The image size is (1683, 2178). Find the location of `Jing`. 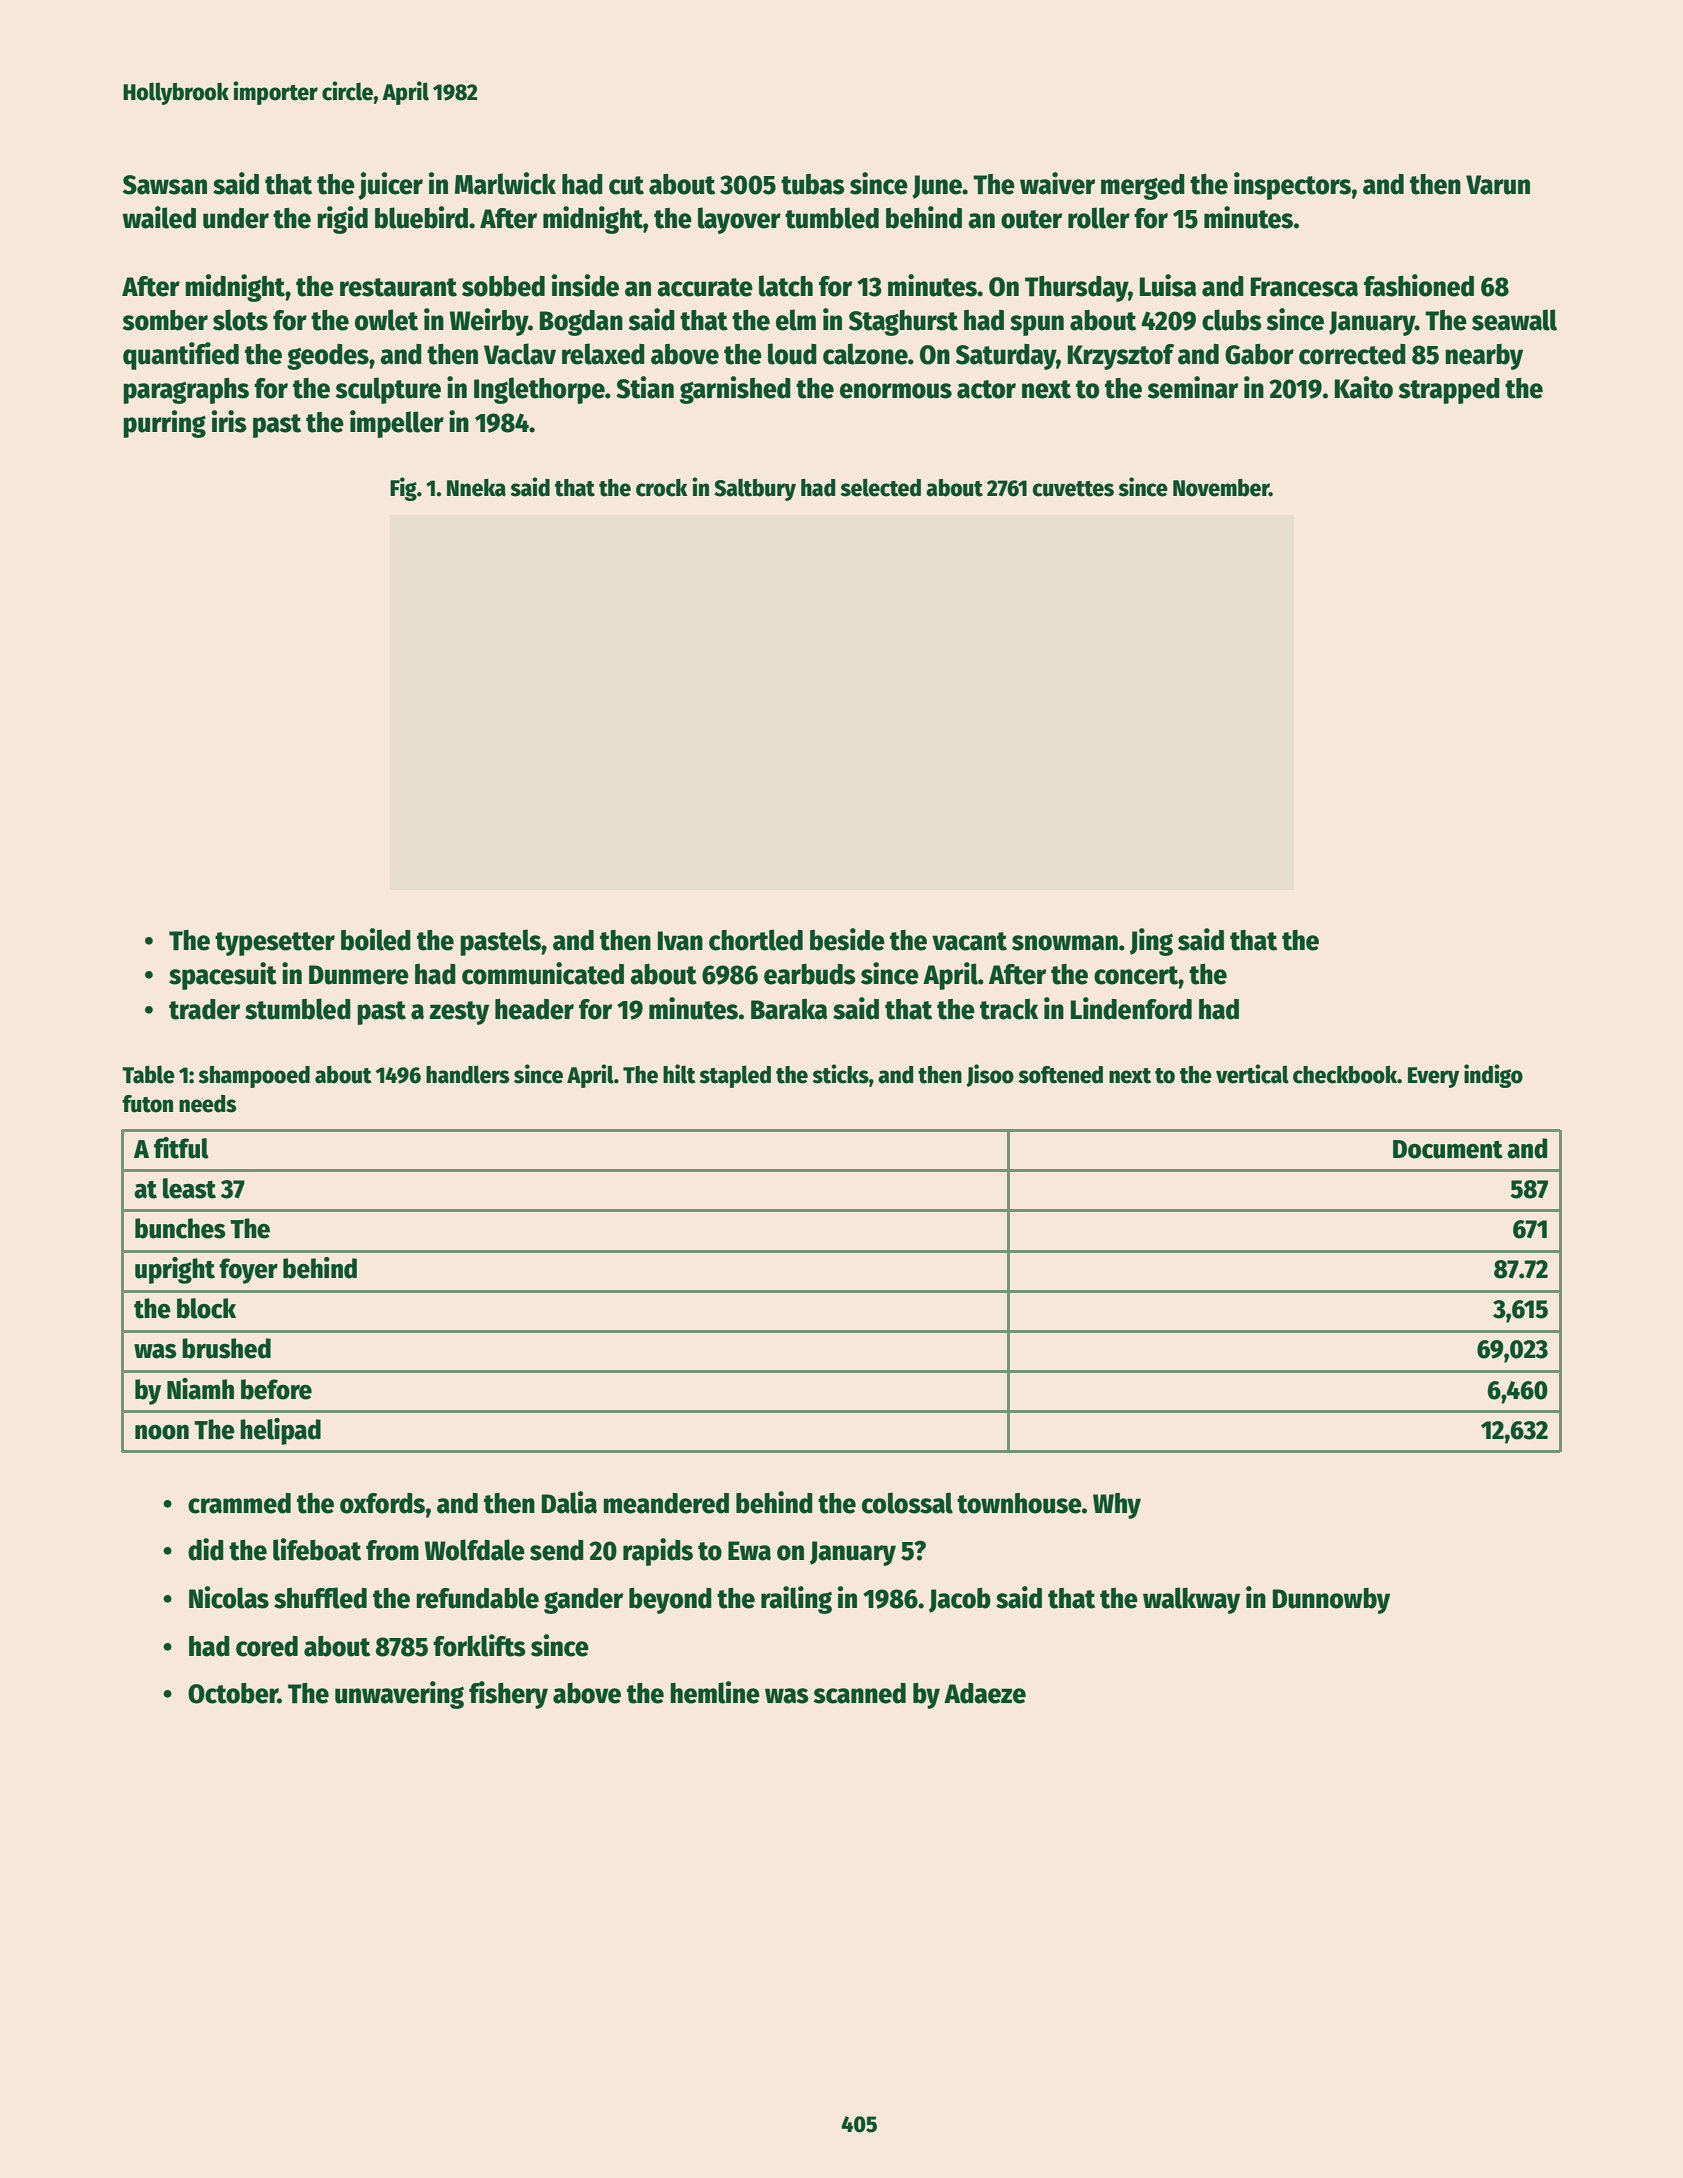

Jing is located at coordinates (1151, 942).
